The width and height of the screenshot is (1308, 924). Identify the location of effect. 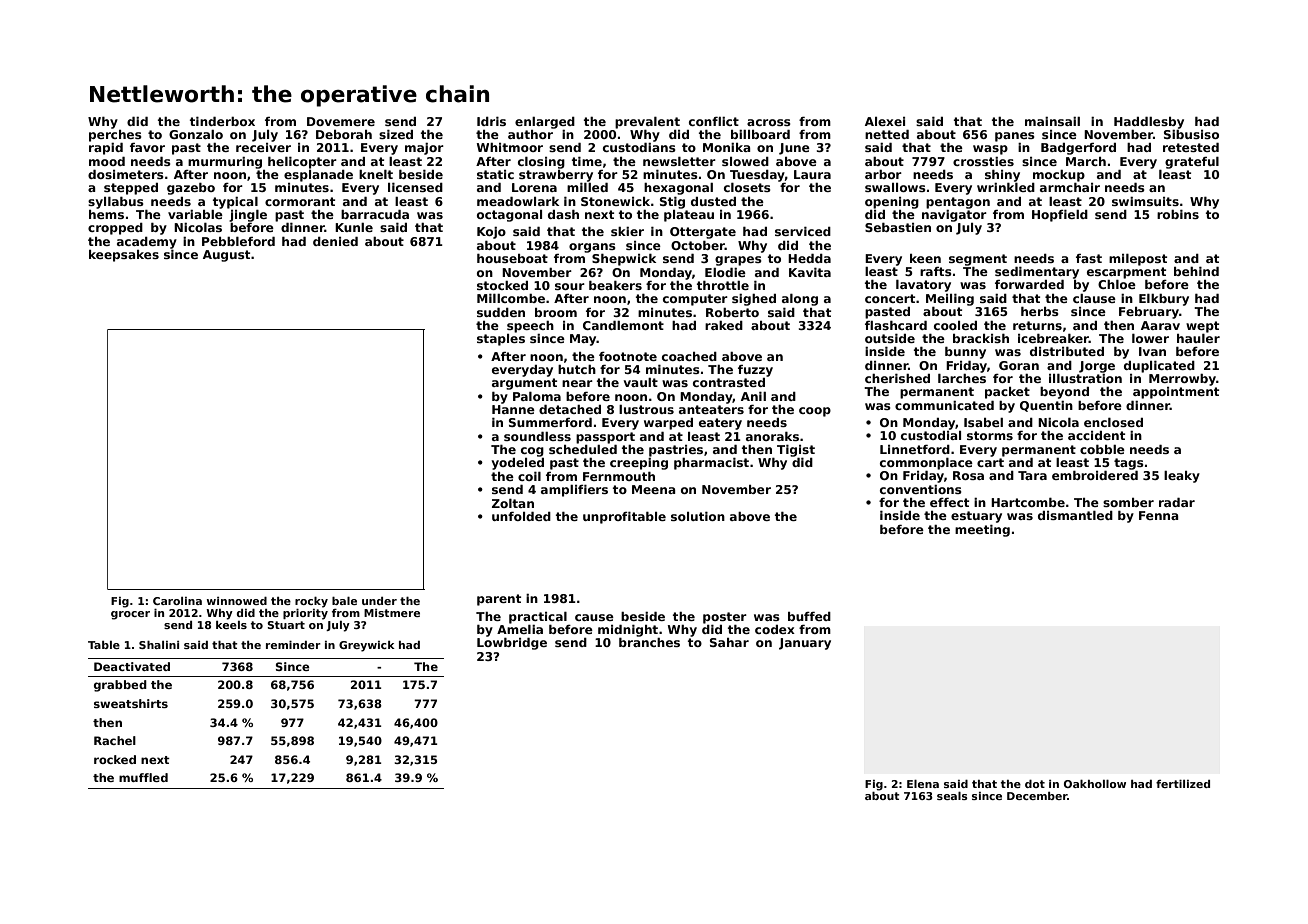
(949, 502).
